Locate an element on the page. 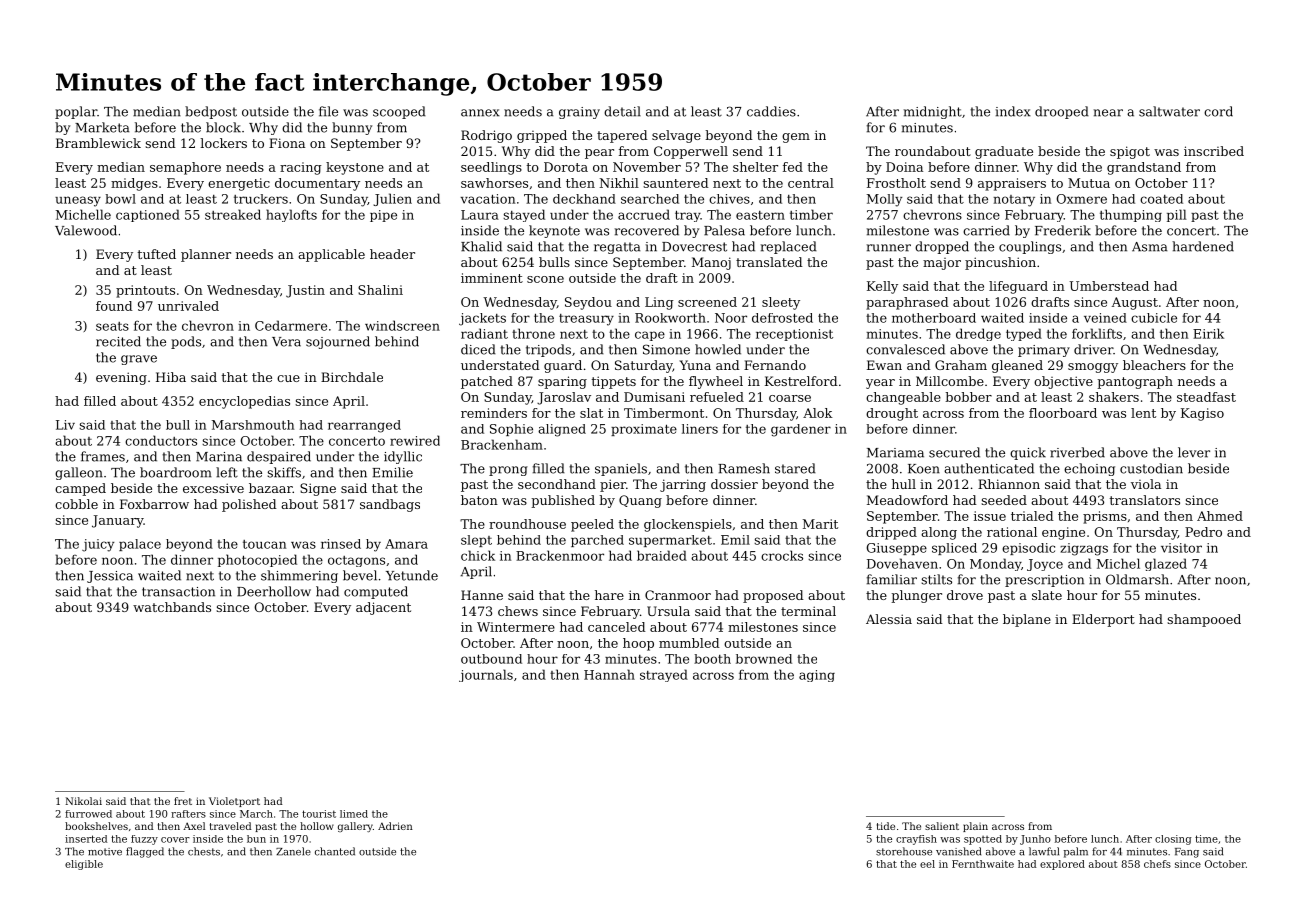 This image has width=1308, height=924. biplane is located at coordinates (1027, 620).
